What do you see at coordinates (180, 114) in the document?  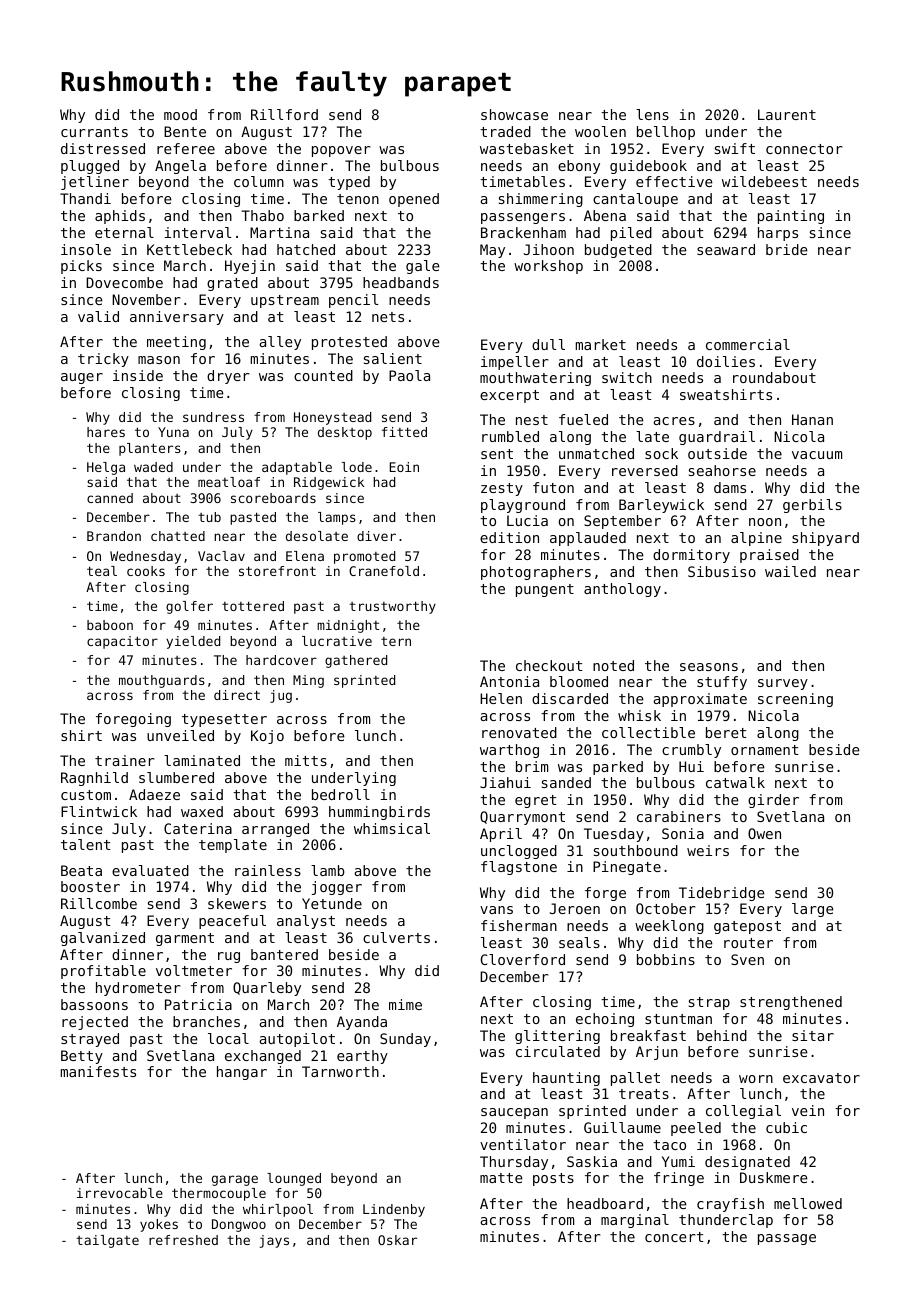 I see `mood` at bounding box center [180, 114].
